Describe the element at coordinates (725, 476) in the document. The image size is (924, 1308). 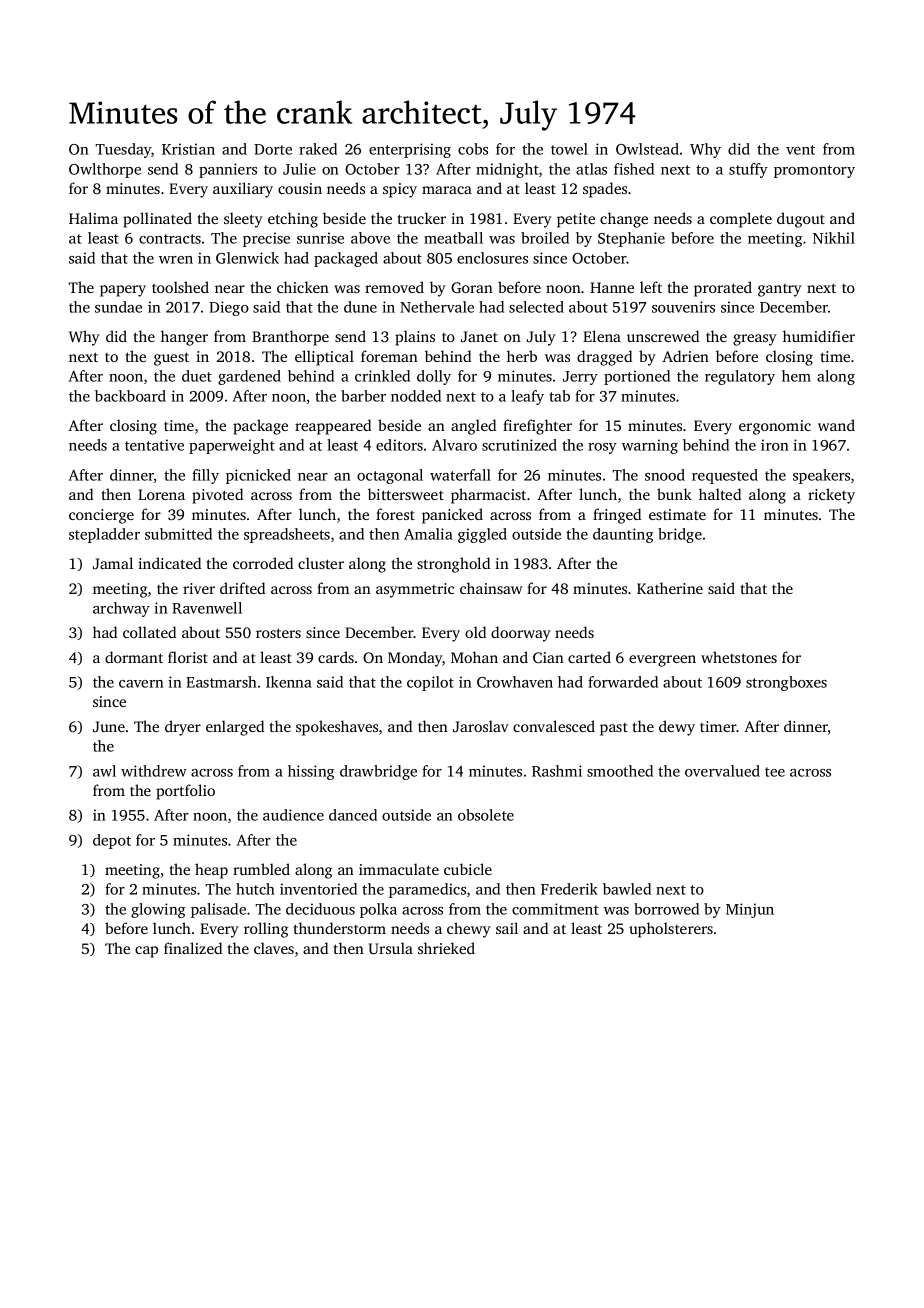
I see `requested` at that location.
